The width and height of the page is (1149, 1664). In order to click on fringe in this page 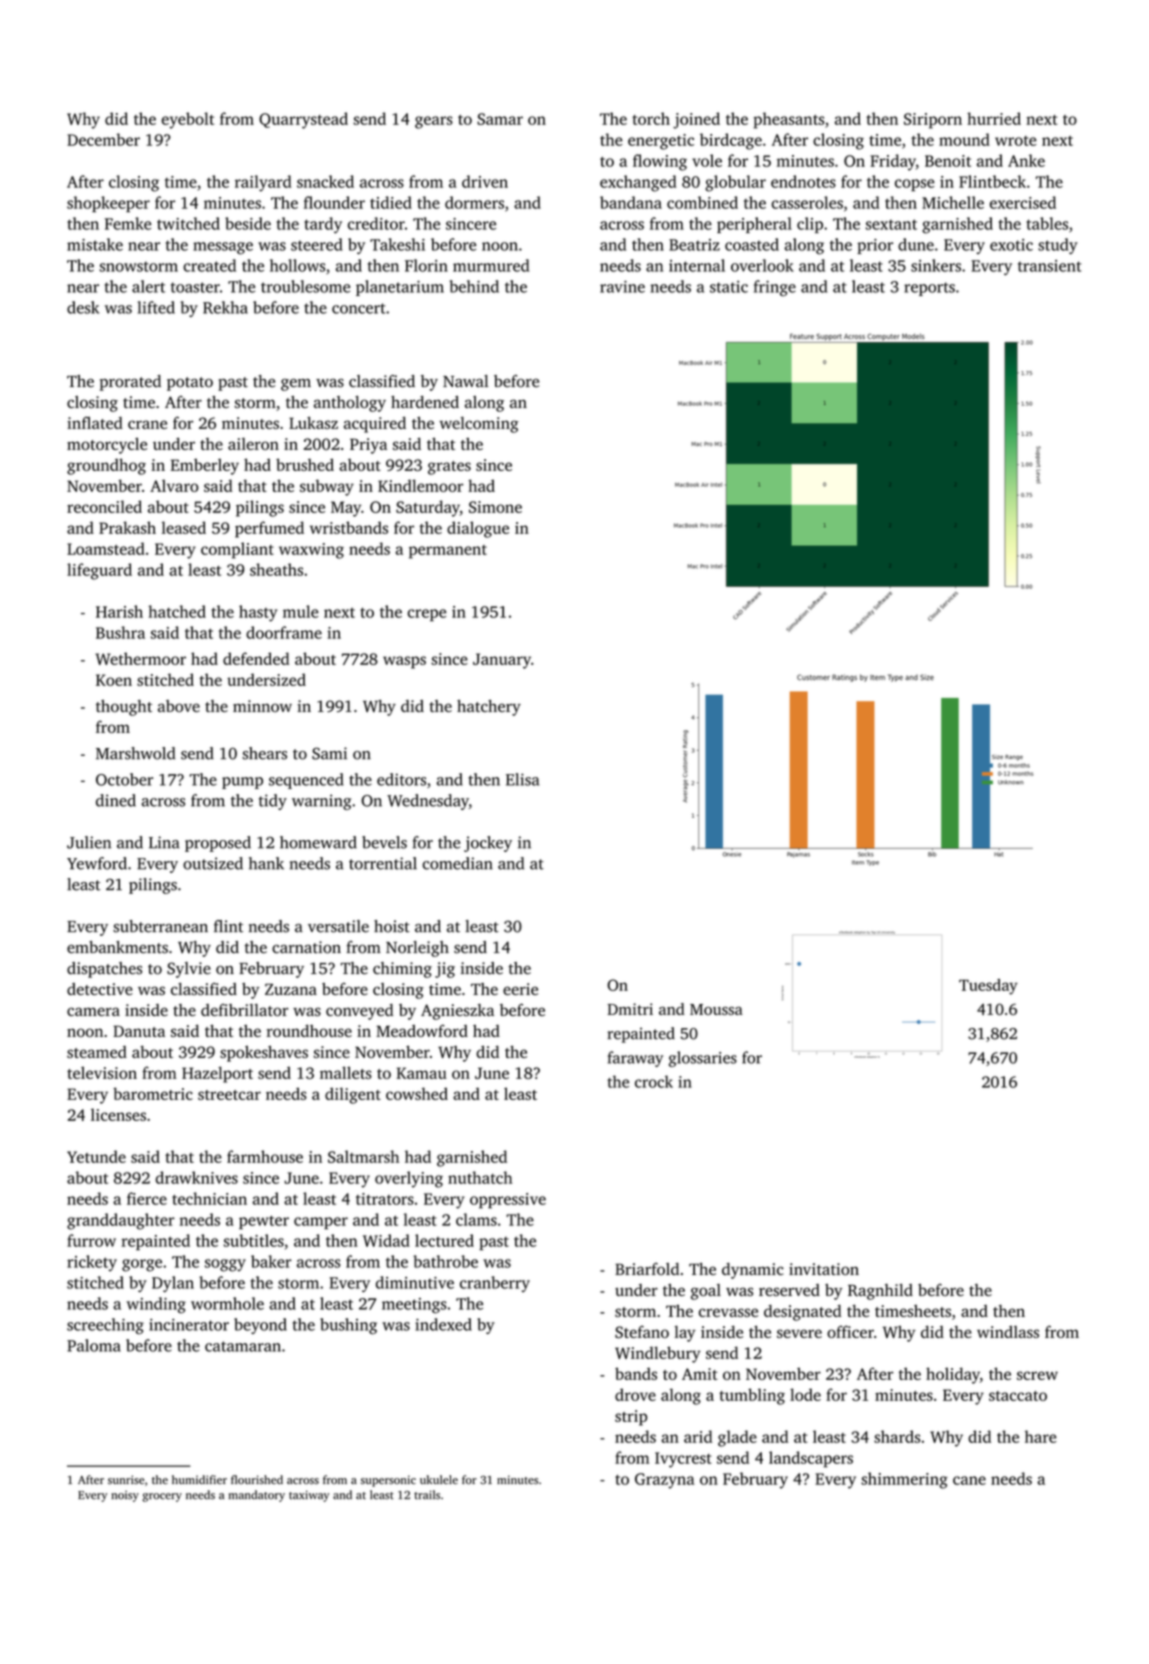, I will do `click(775, 288)`.
